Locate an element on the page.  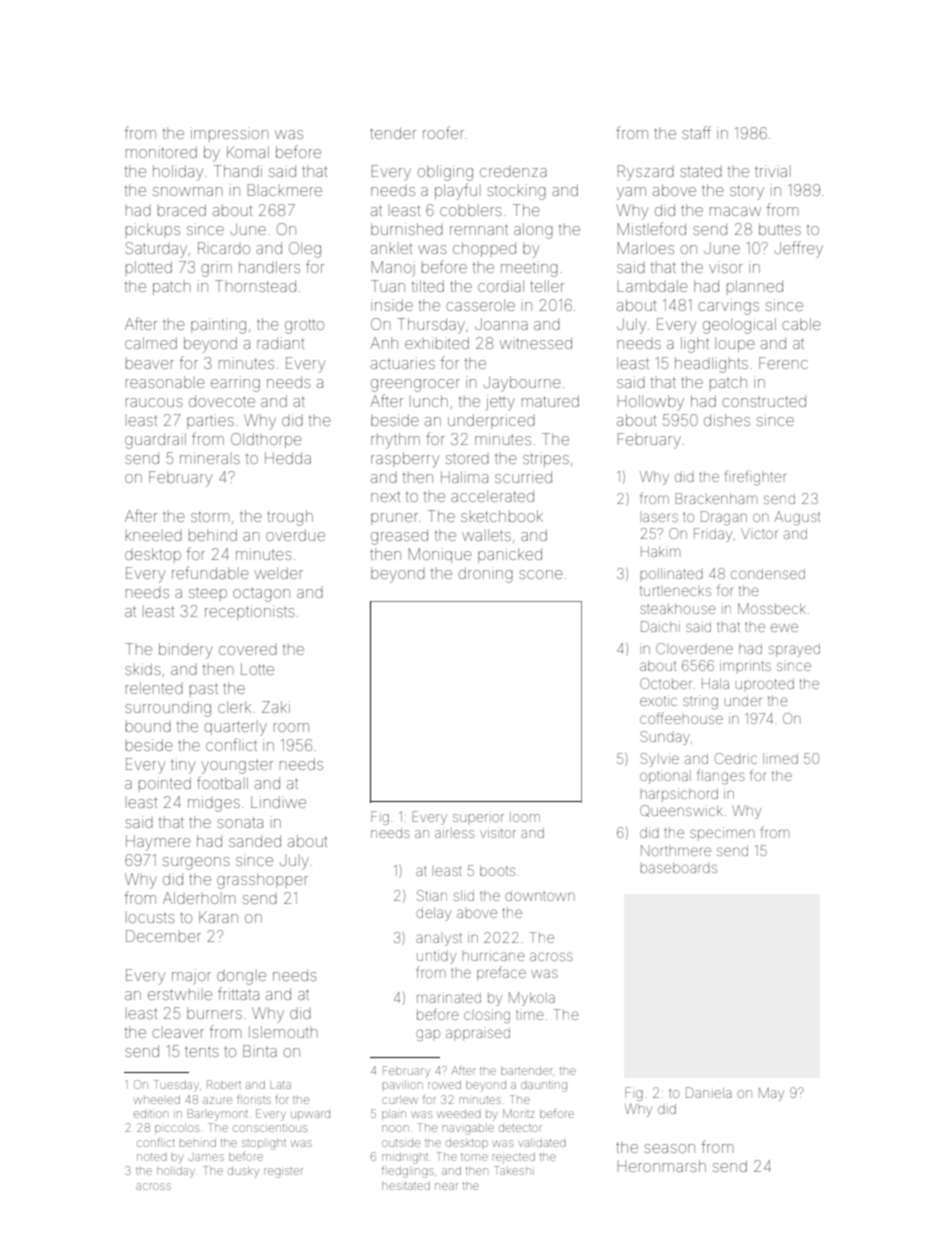
staff is located at coordinates (696, 132).
